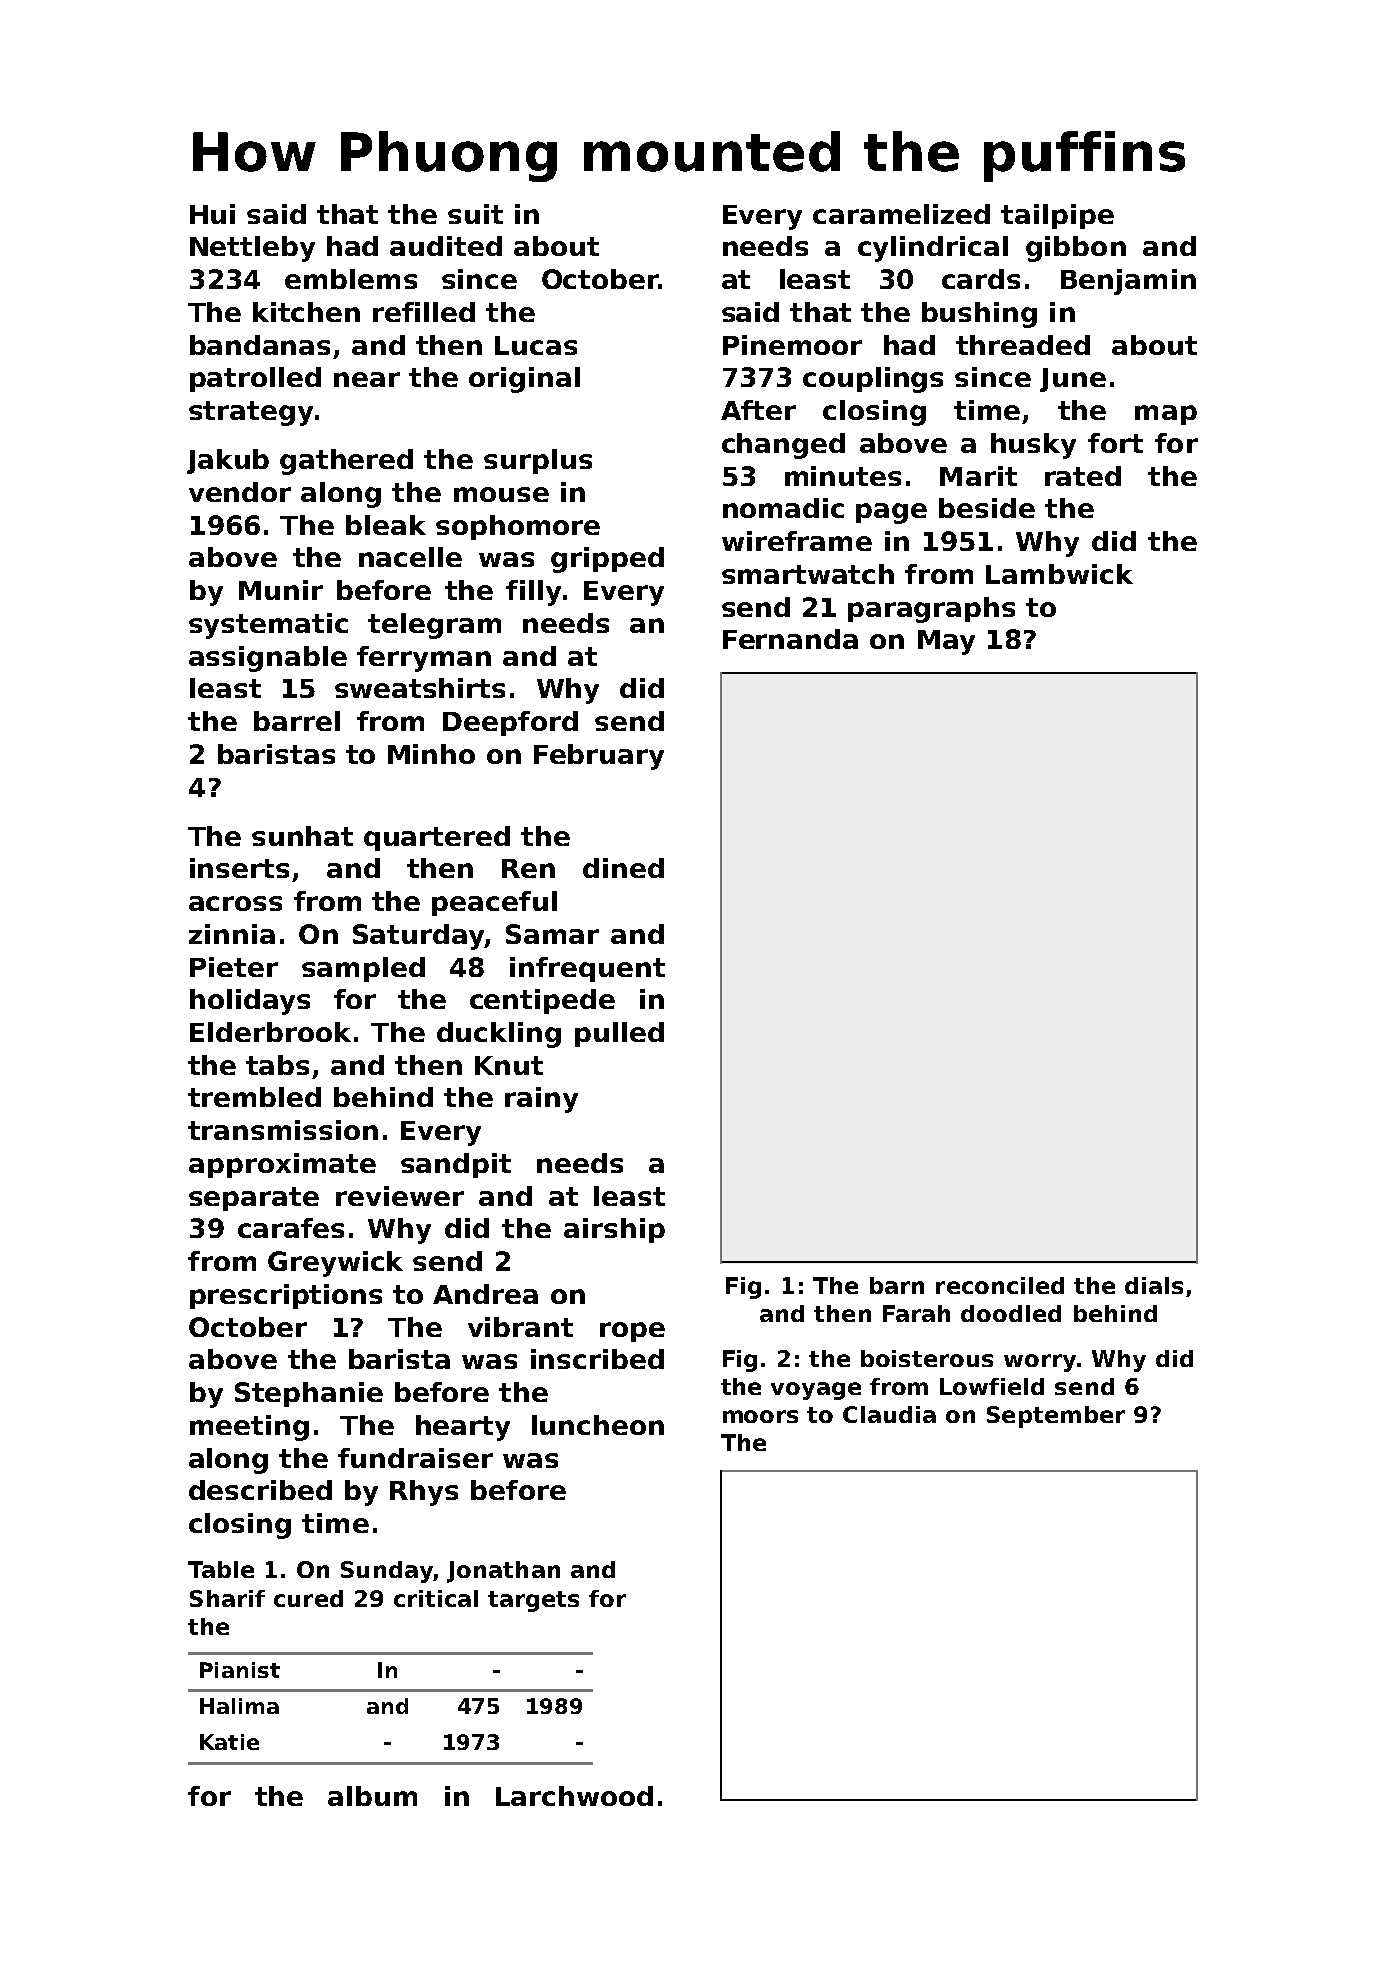 This screenshot has height=1969, width=1386. I want to click on moors, so click(760, 1416).
